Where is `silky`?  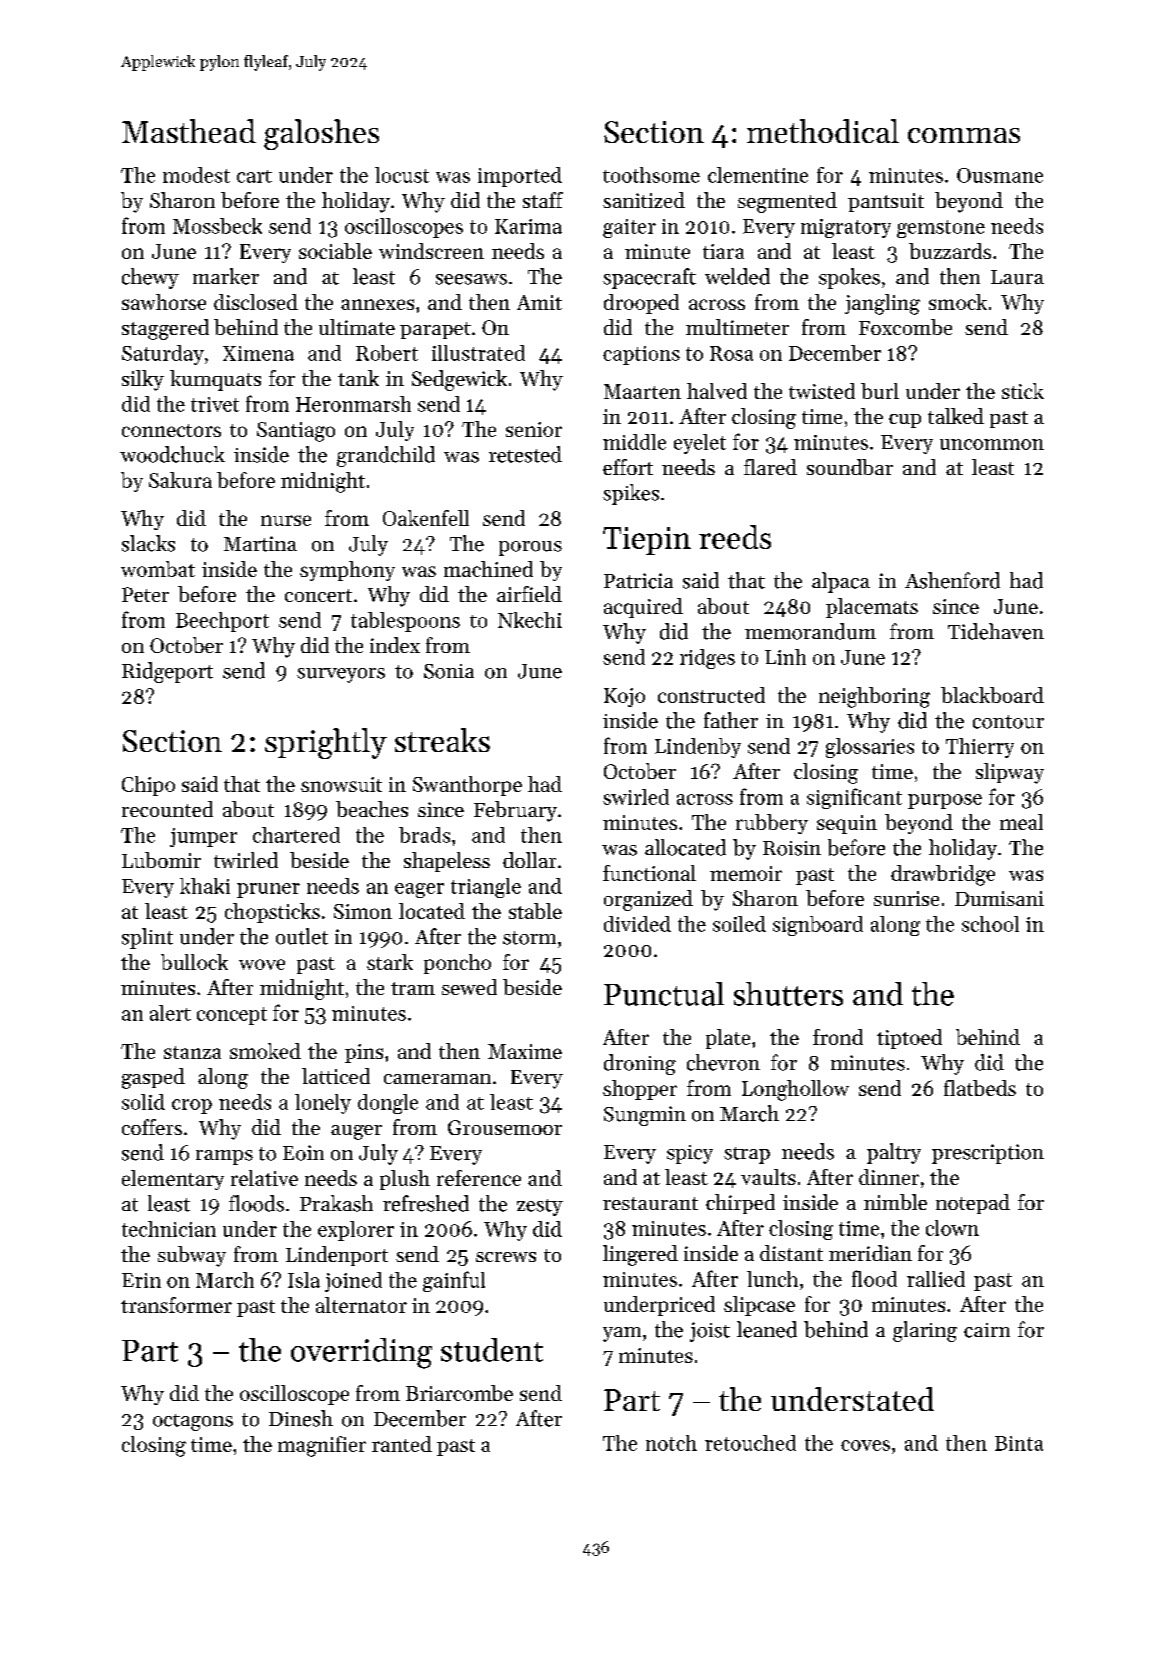
silky is located at coordinates (143, 380).
